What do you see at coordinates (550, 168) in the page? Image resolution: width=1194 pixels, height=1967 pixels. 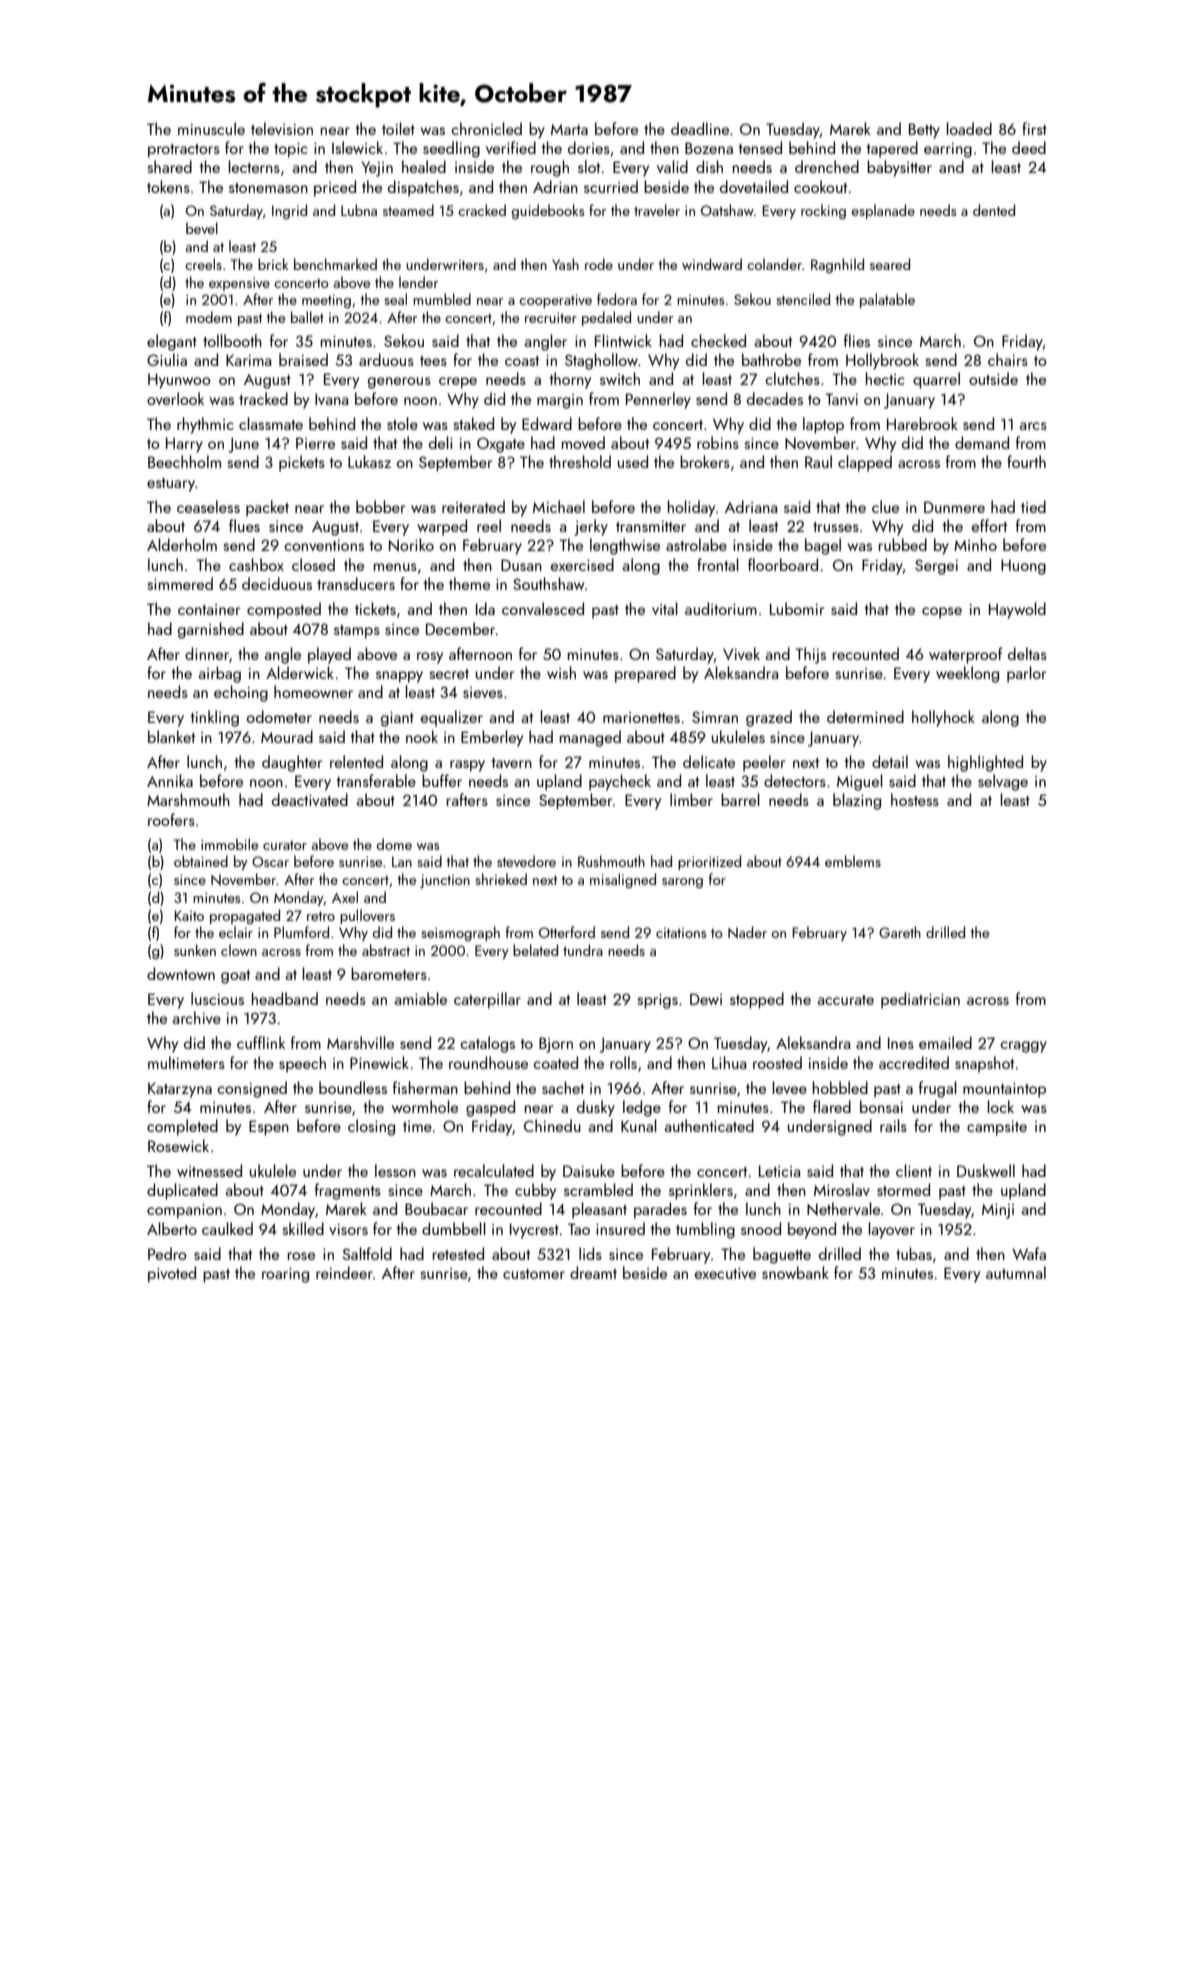 I see `rough` at bounding box center [550, 168].
